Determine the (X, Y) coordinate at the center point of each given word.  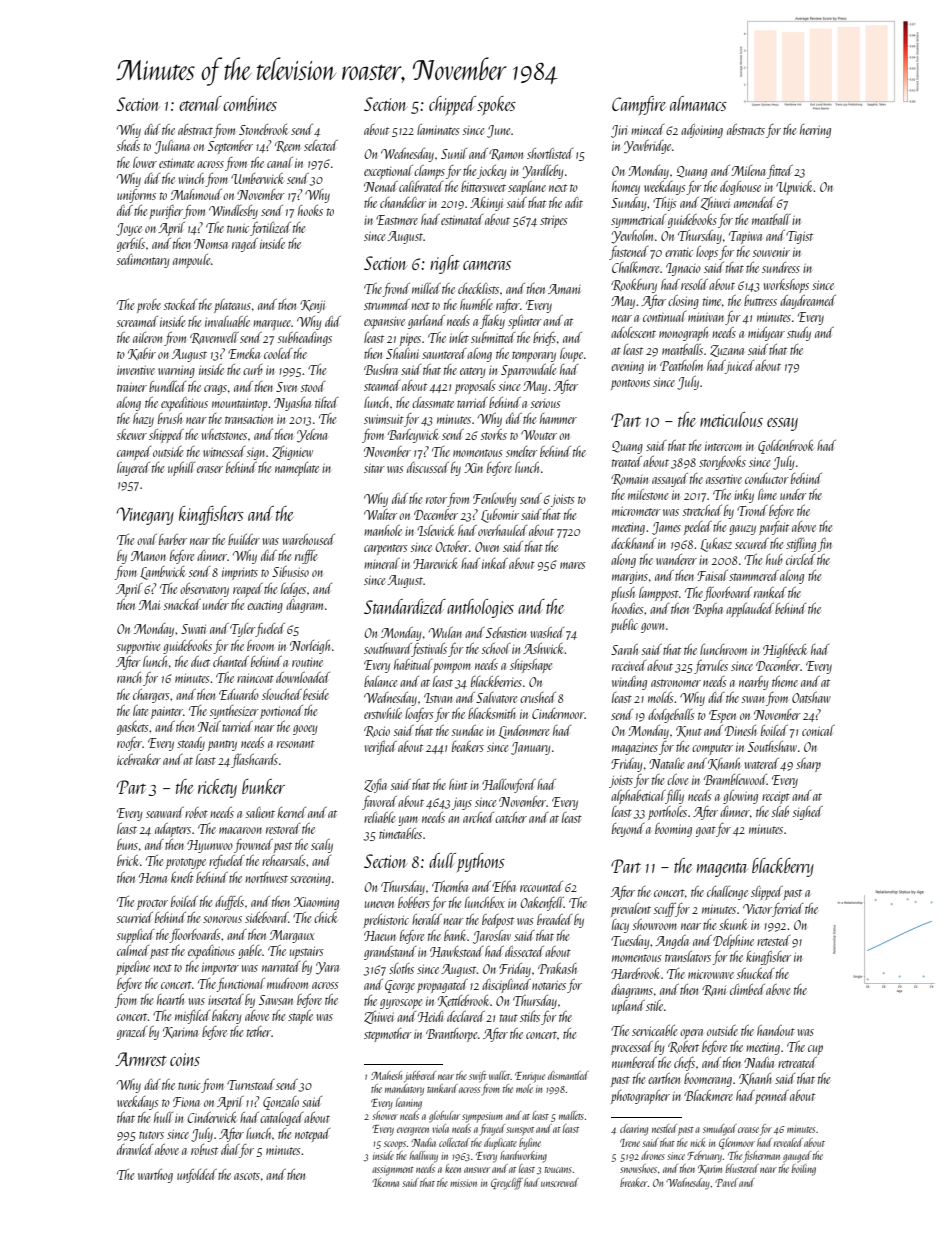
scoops (395, 1145)
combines (250, 103)
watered (761, 763)
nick (697, 1142)
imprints (240, 573)
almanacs (698, 103)
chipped (452, 105)
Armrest (141, 1059)
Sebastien (506, 632)
